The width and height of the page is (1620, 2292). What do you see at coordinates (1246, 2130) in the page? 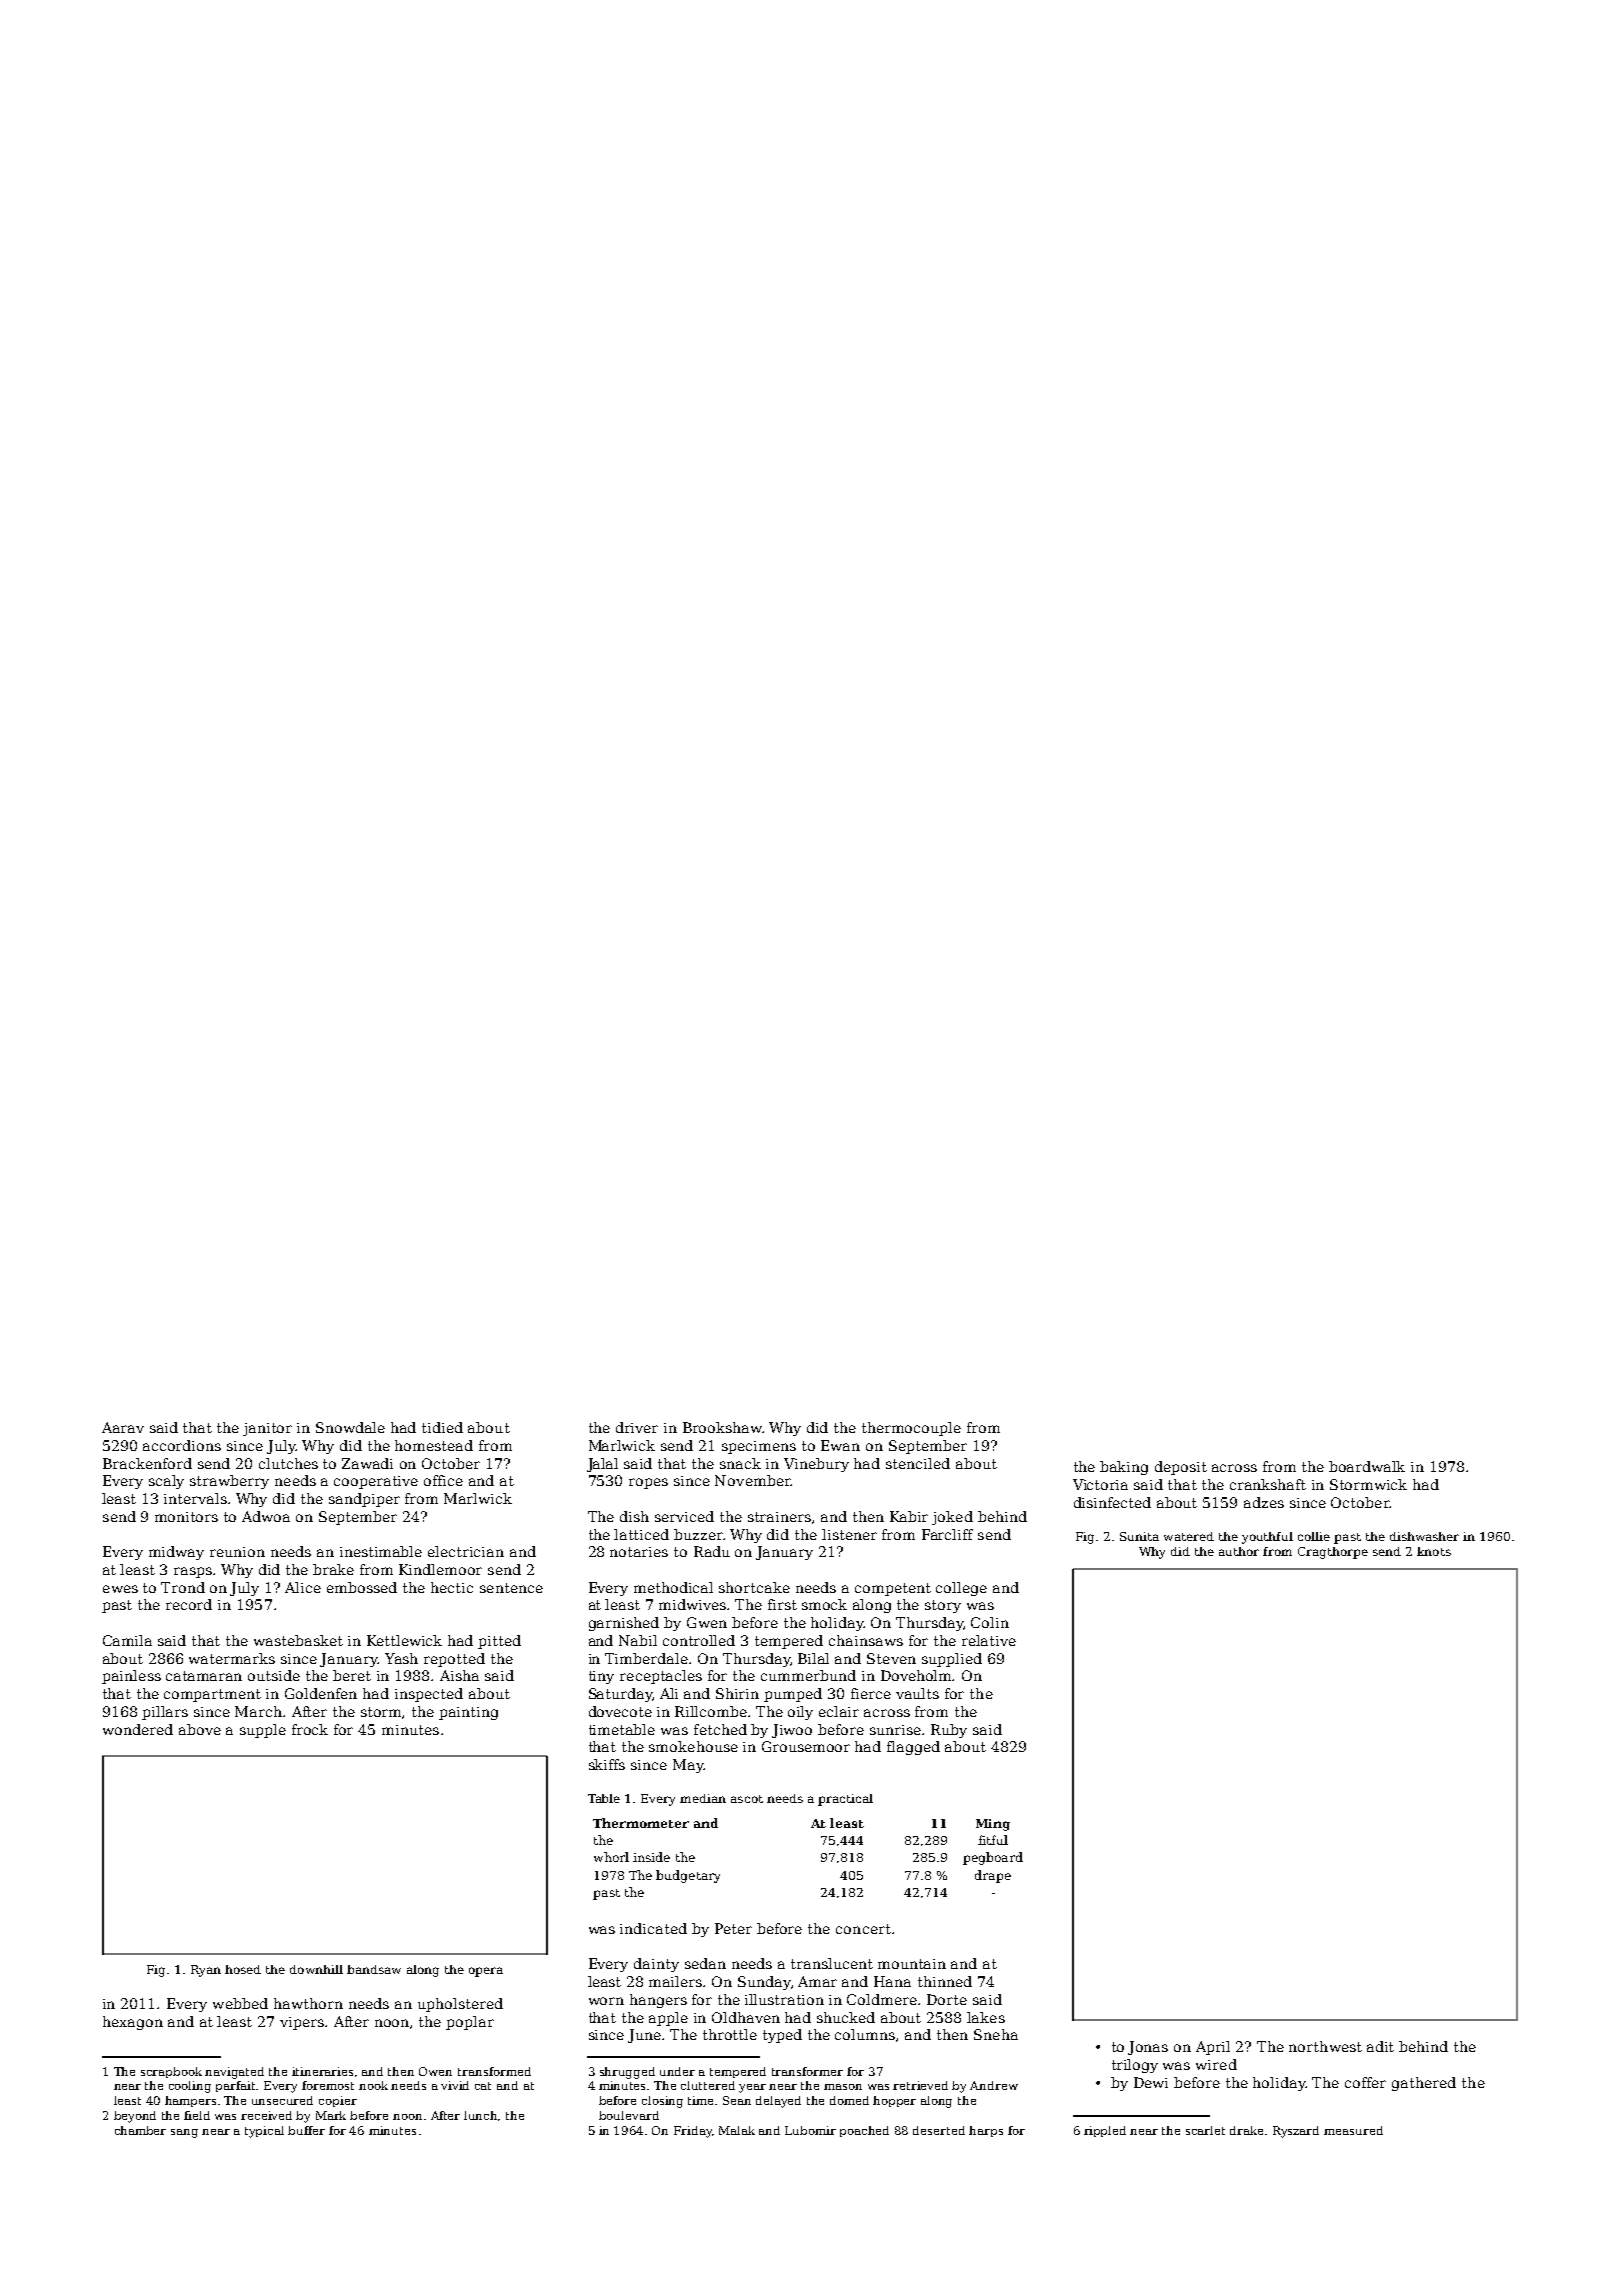
I see `drake` at bounding box center [1246, 2130].
